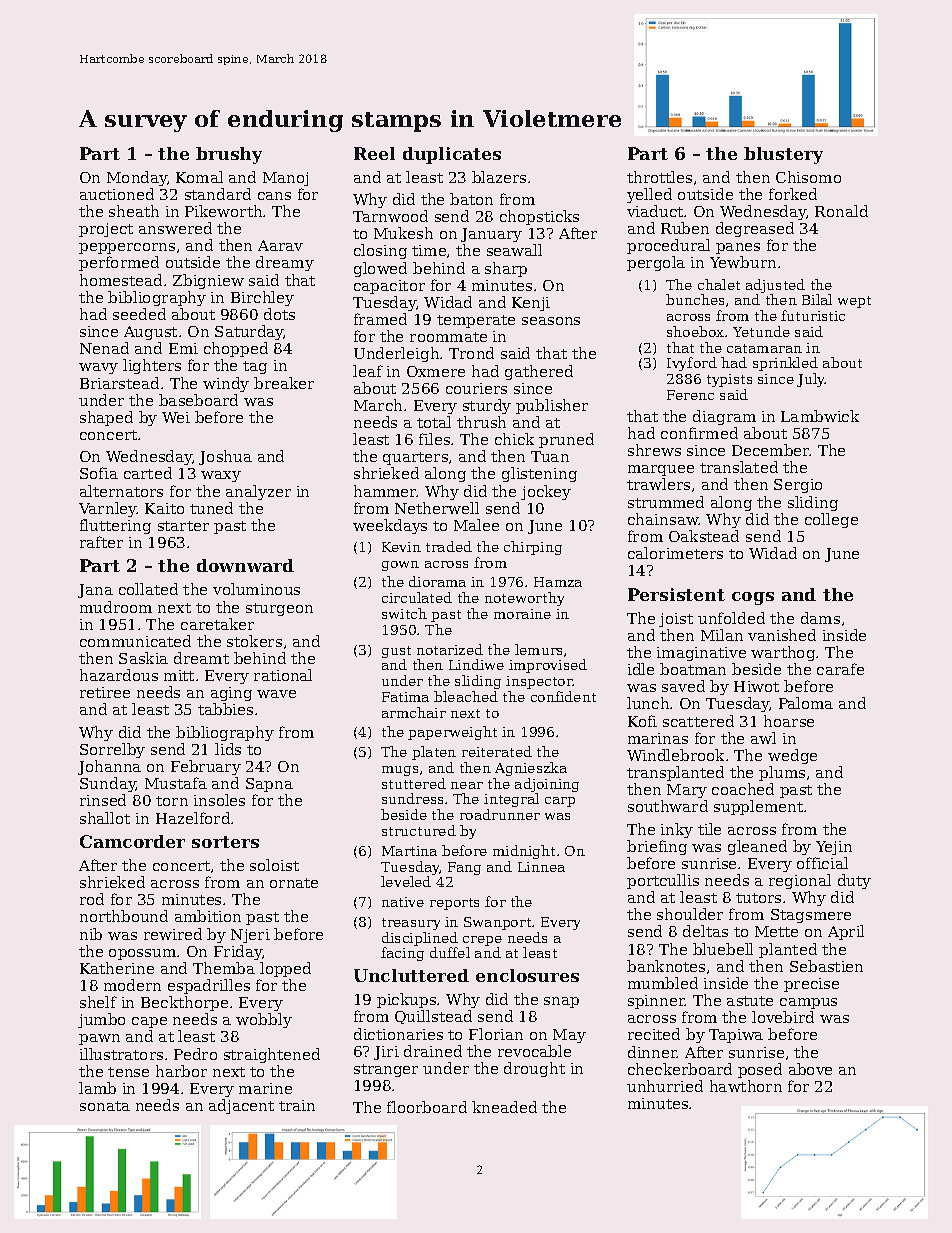 Image resolution: width=952 pixels, height=1233 pixels. I want to click on throttles, so click(659, 177).
